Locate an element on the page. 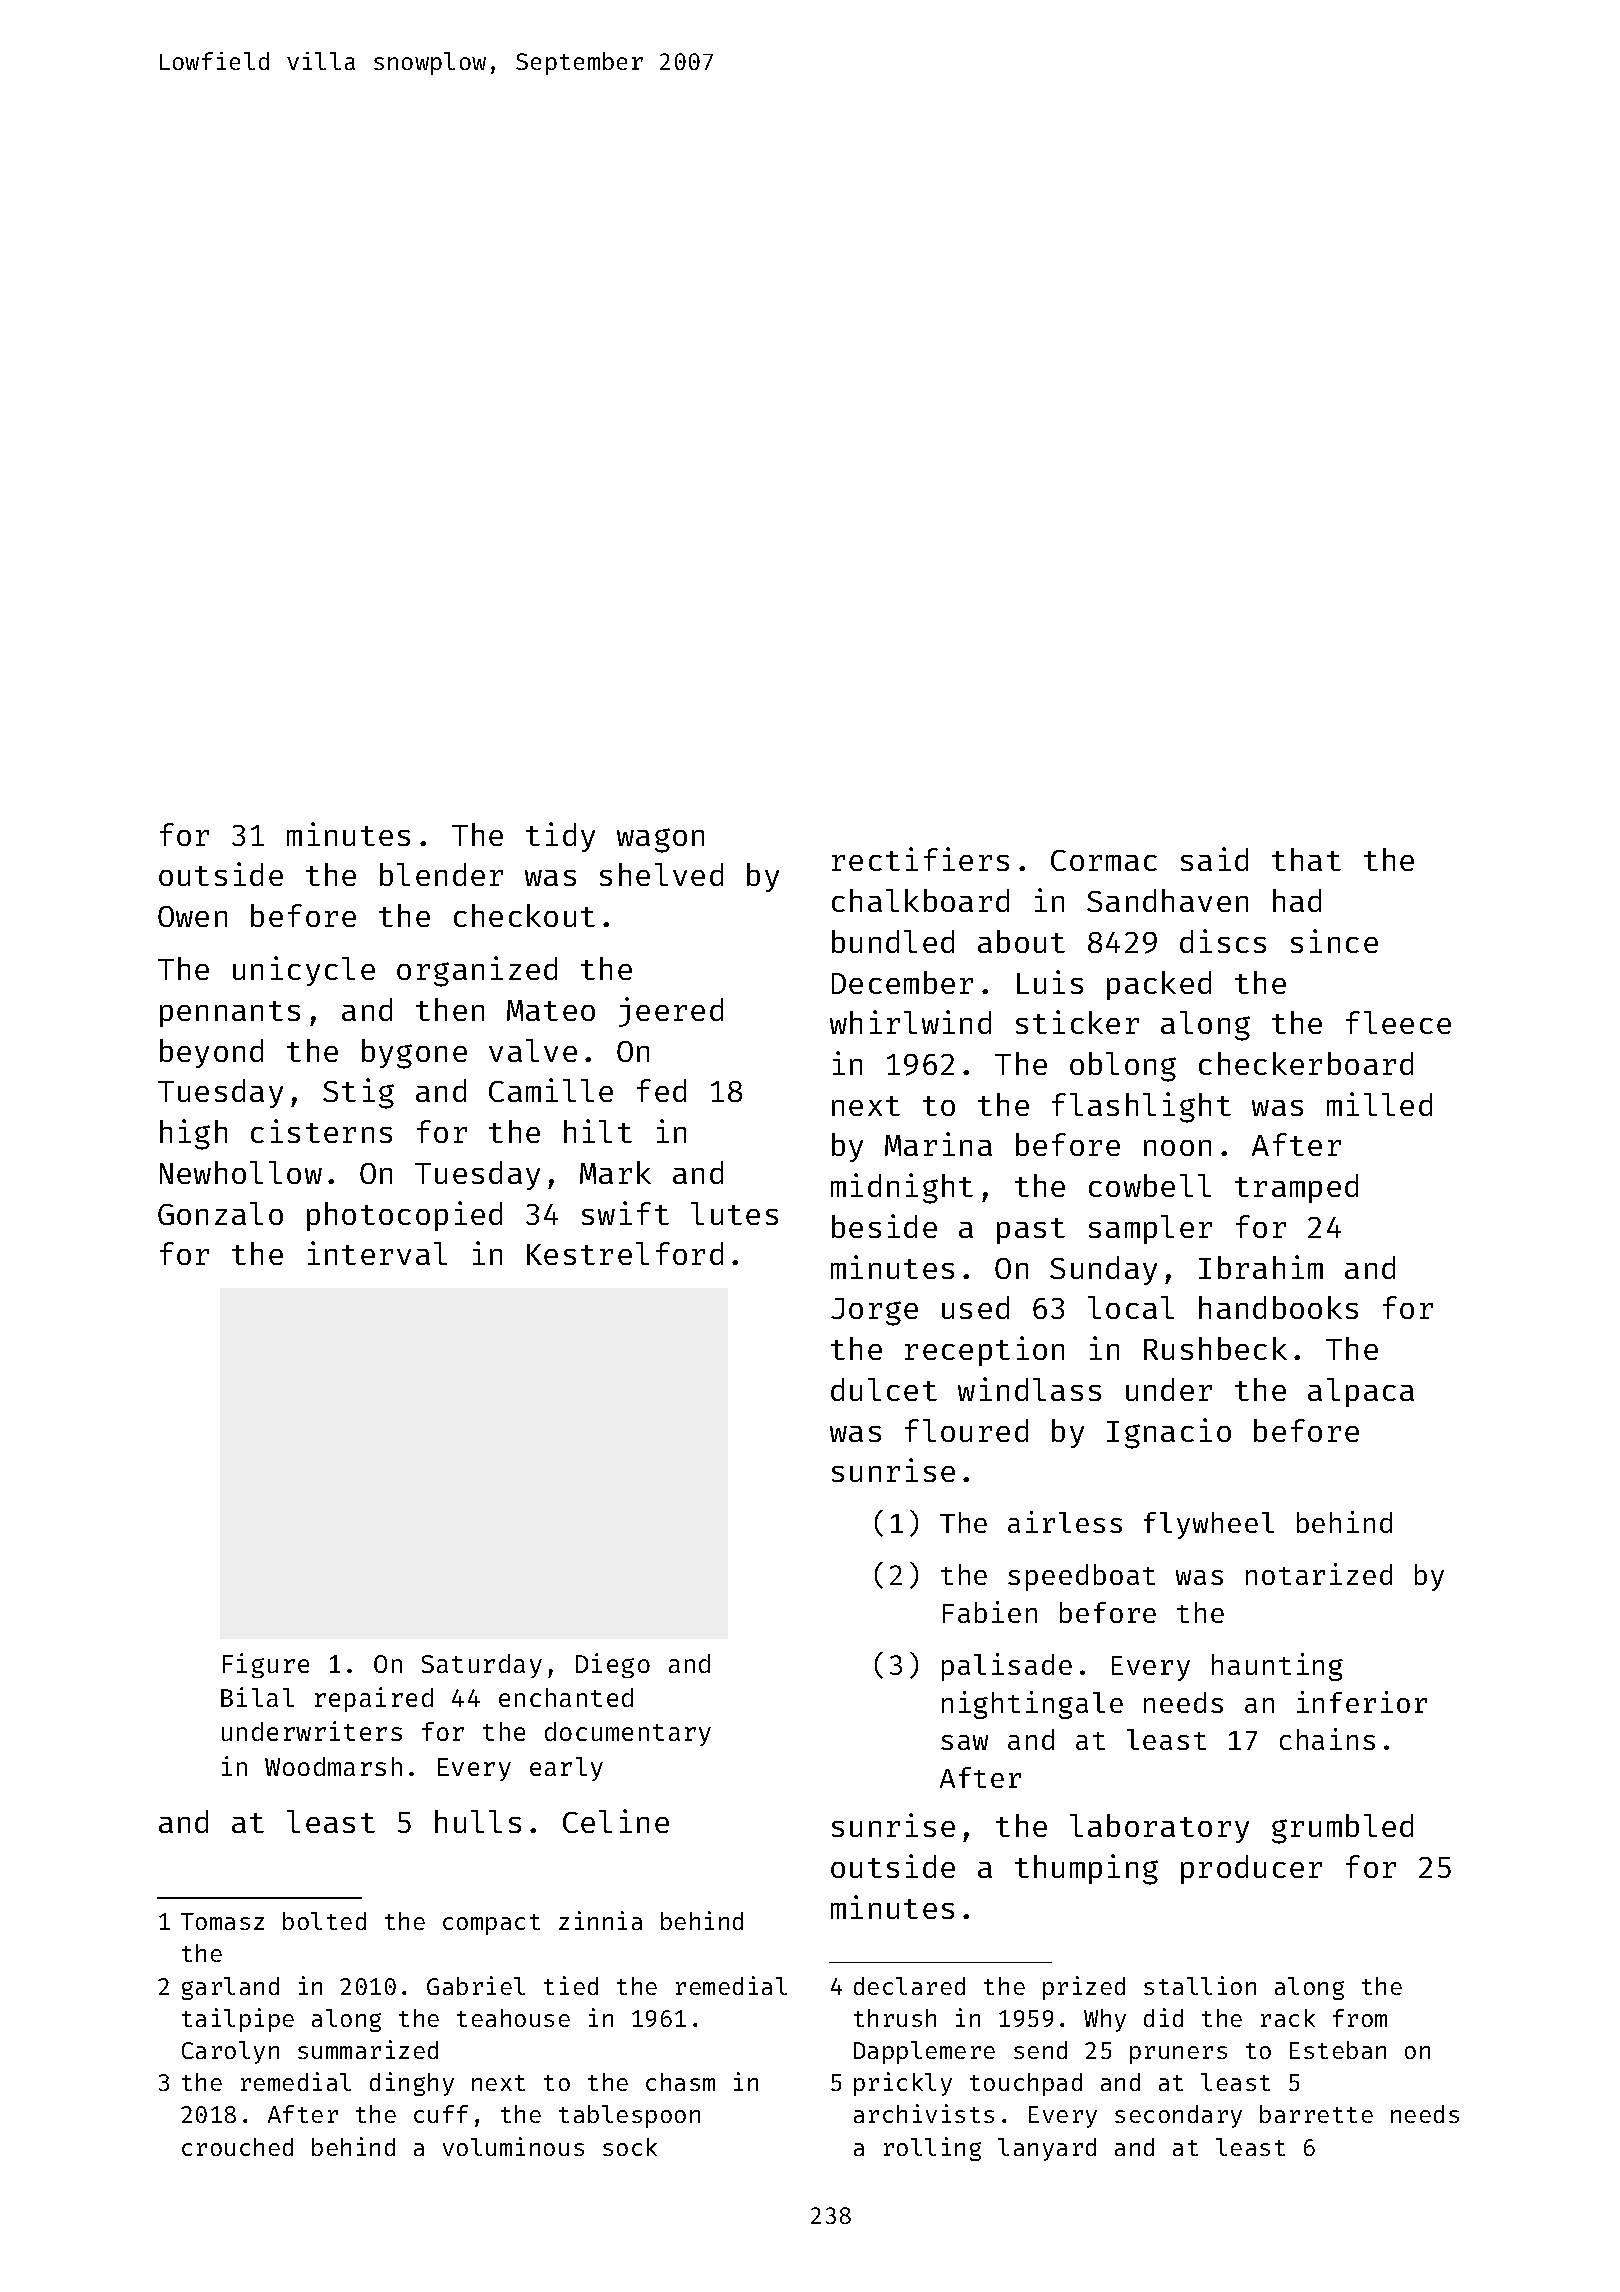  hulls is located at coordinates (478, 1821).
